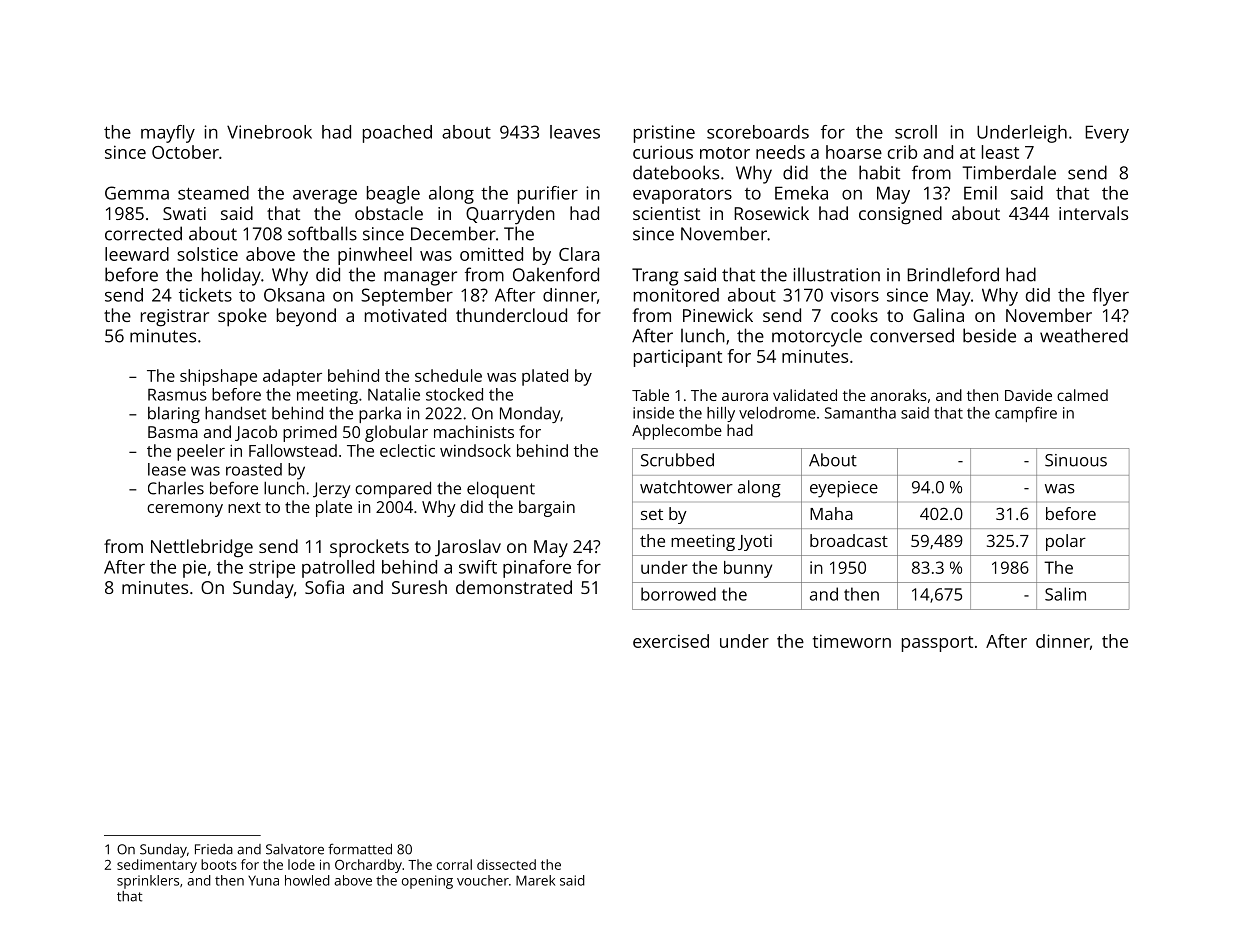  I want to click on Sinuous, so click(1076, 460).
